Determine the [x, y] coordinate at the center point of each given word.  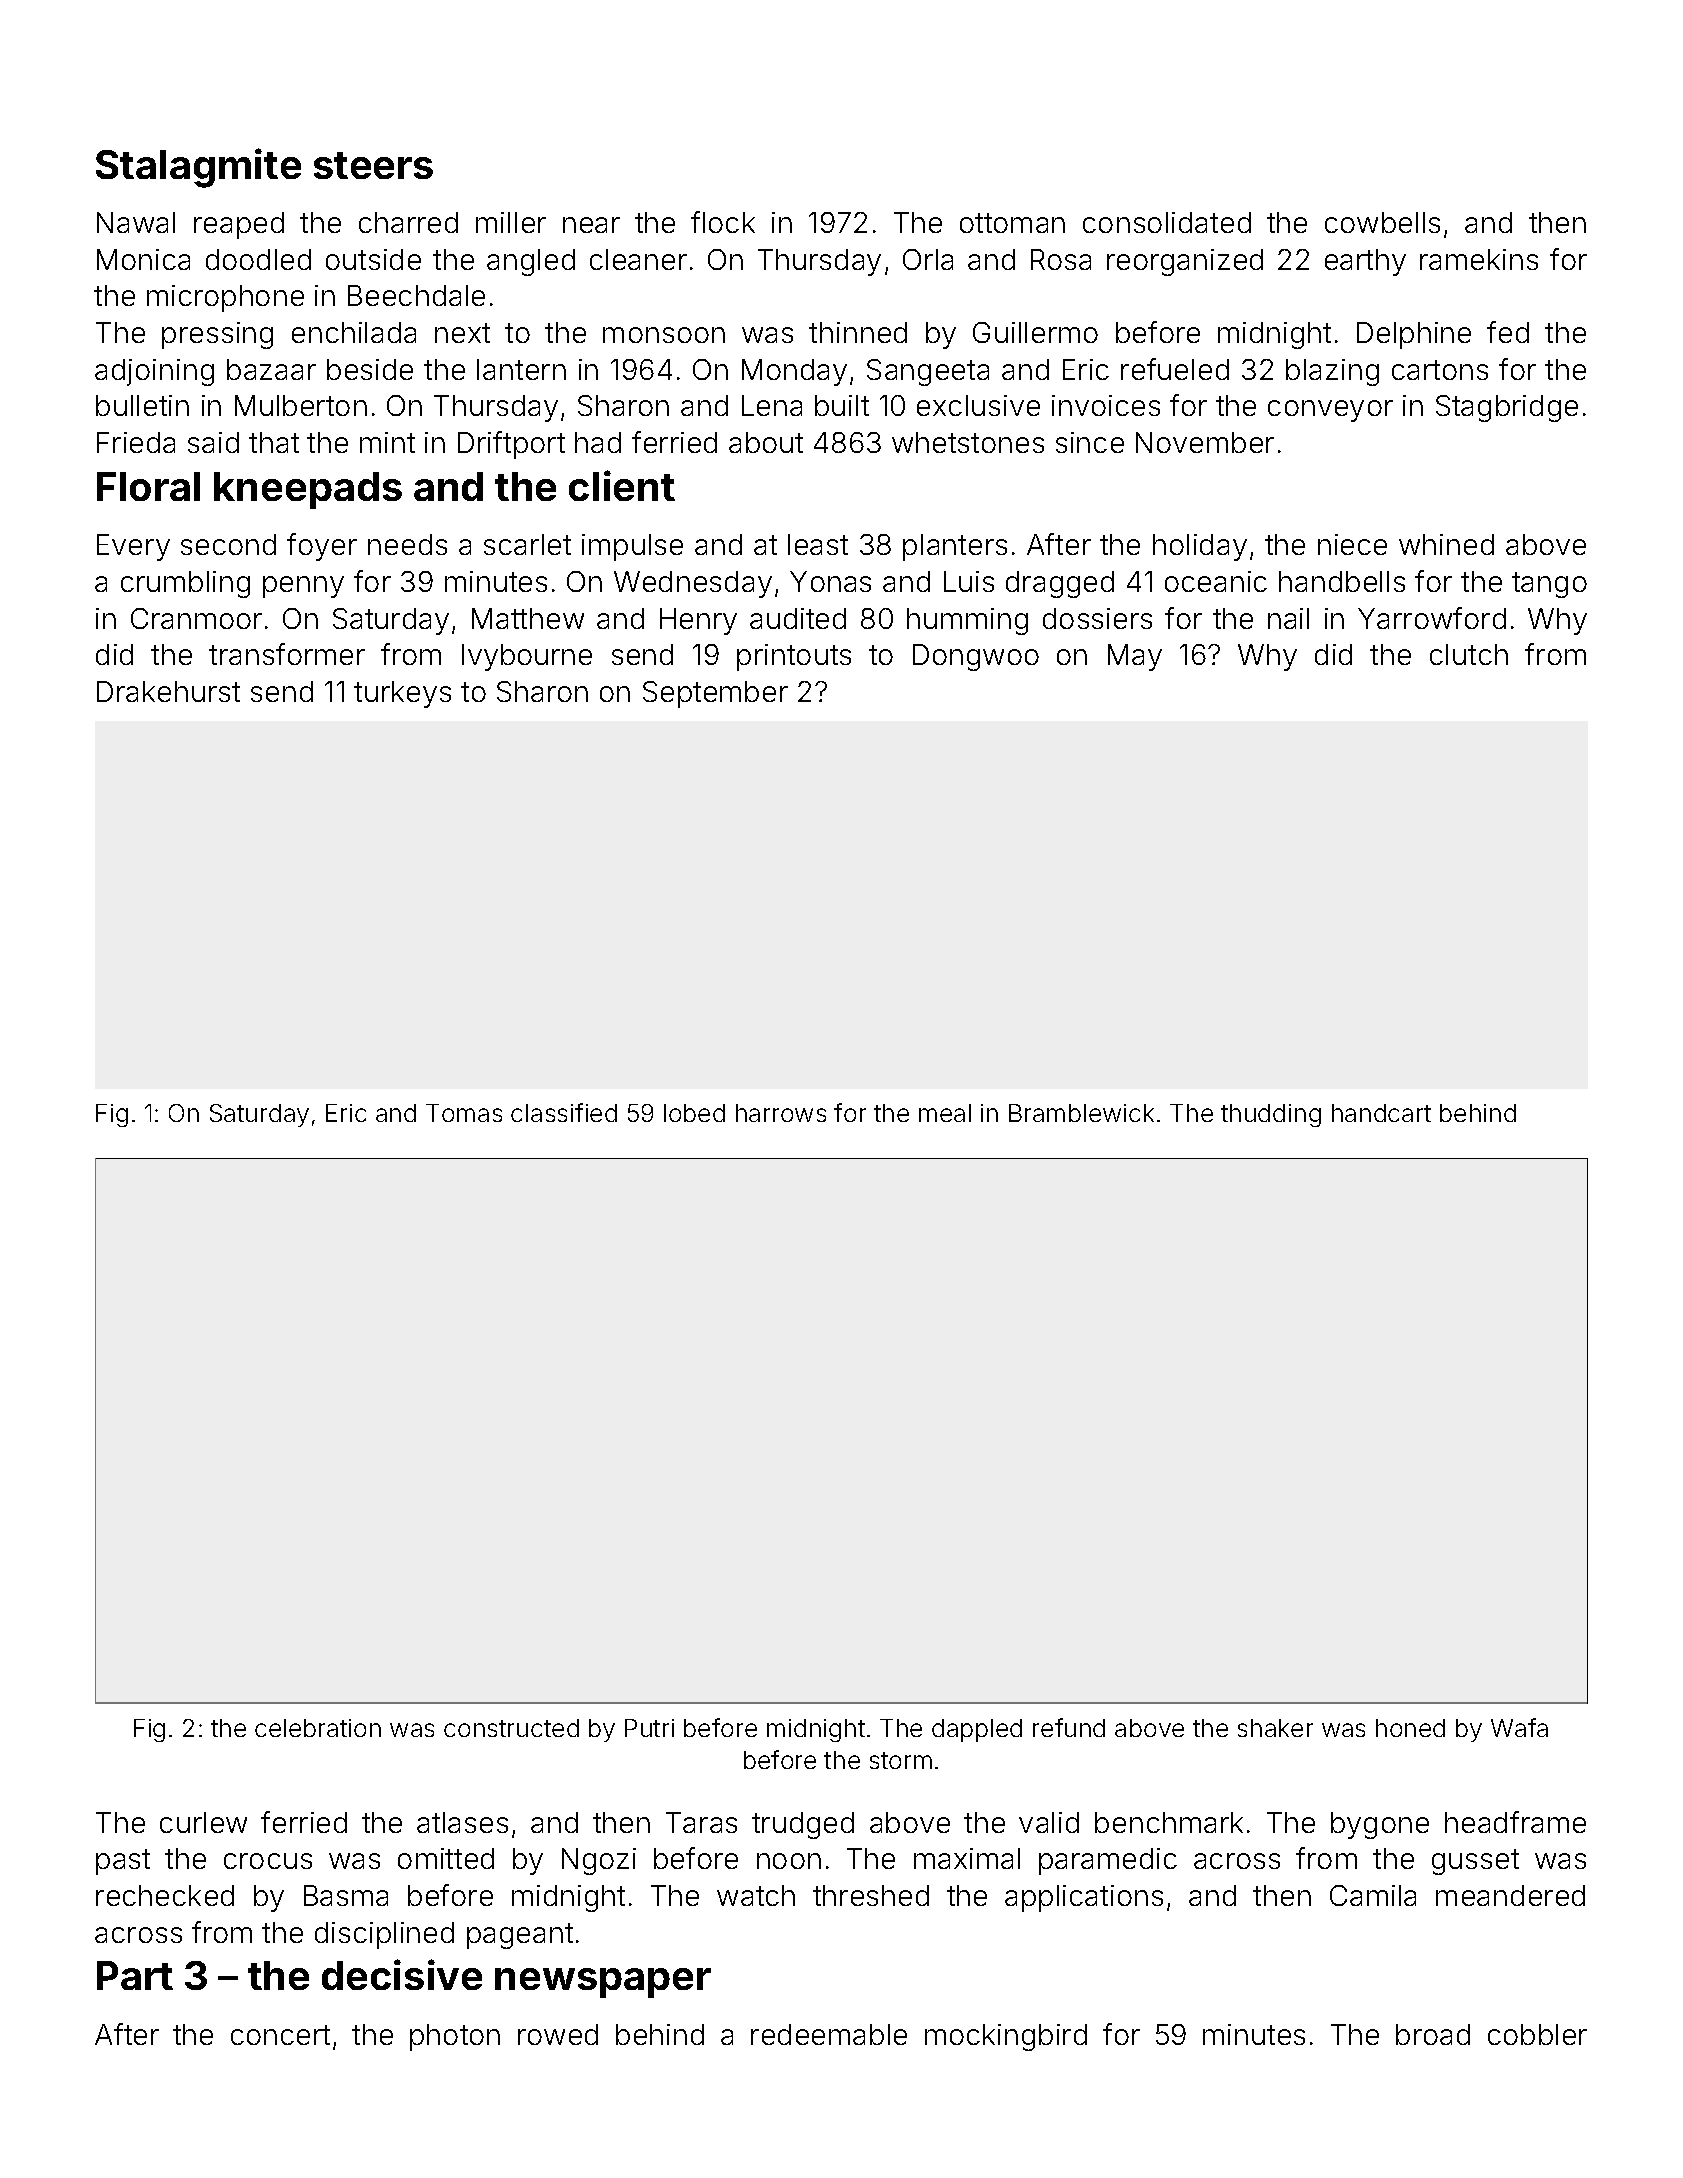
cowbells [1382, 222]
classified [564, 1112]
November [1205, 442]
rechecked [165, 1895]
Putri [649, 1728]
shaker [1275, 1728]
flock [723, 222]
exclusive [978, 405]
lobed [694, 1113]
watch [756, 1895]
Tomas [464, 1113]
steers [373, 165]
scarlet [527, 544]
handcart [1381, 1113]
